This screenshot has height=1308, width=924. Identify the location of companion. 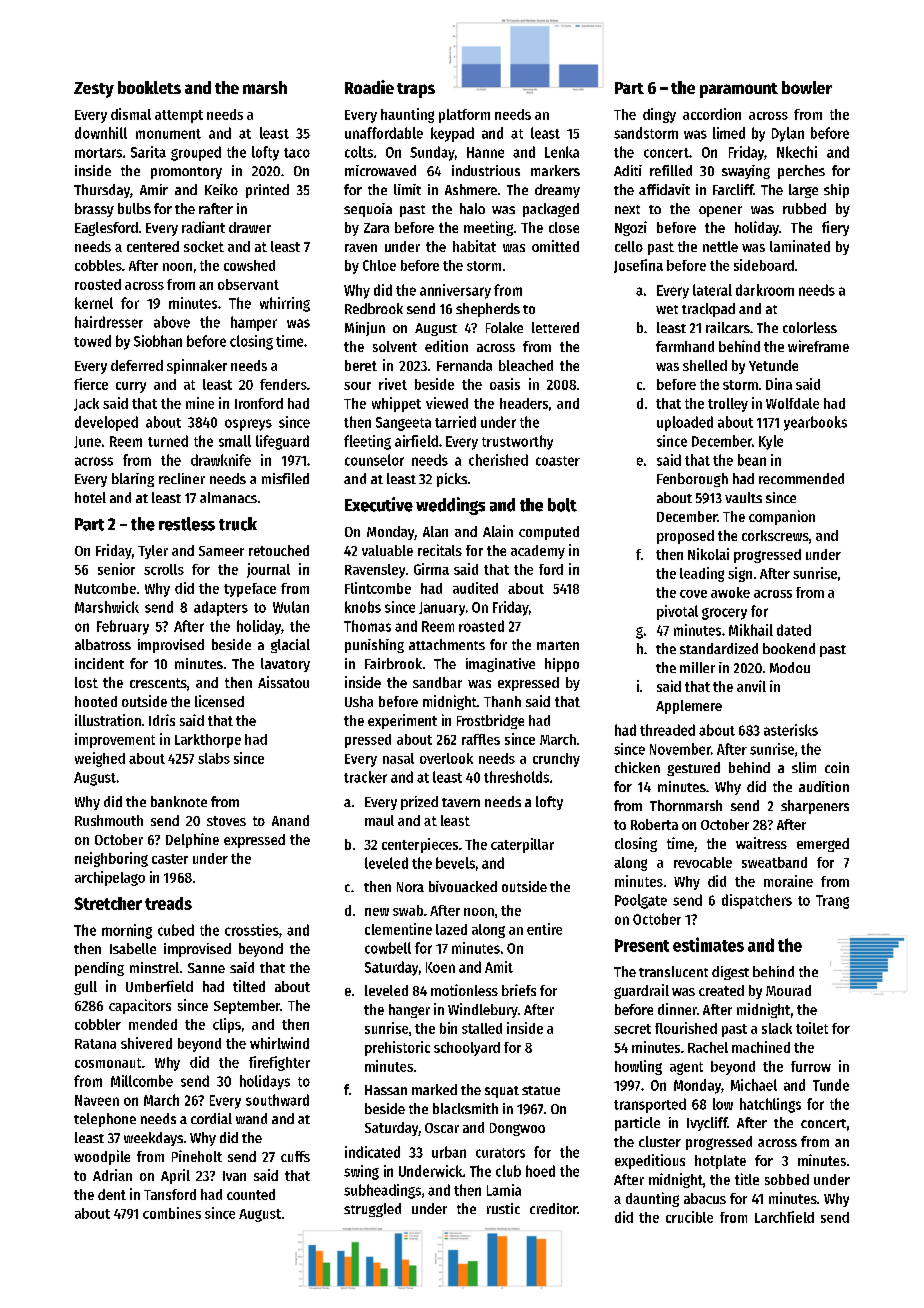
(782, 517).
